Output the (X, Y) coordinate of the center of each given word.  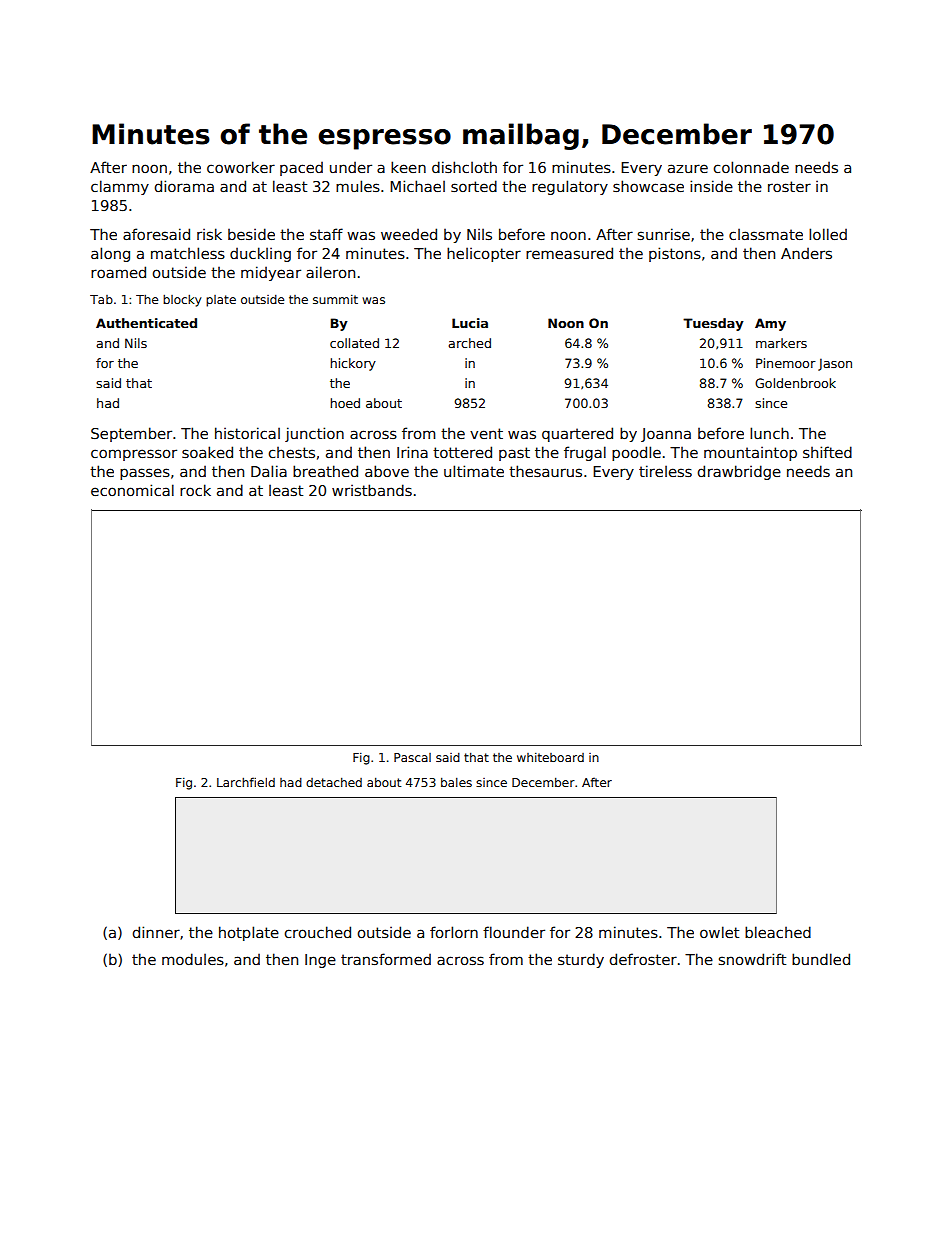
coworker (241, 167)
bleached (778, 932)
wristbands (372, 490)
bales (456, 782)
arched (469, 343)
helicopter (484, 254)
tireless (665, 471)
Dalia (269, 471)
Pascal (412, 757)
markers (781, 343)
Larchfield (246, 782)
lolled (828, 234)
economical (132, 490)
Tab (101, 299)
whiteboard (550, 757)
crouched (318, 932)
